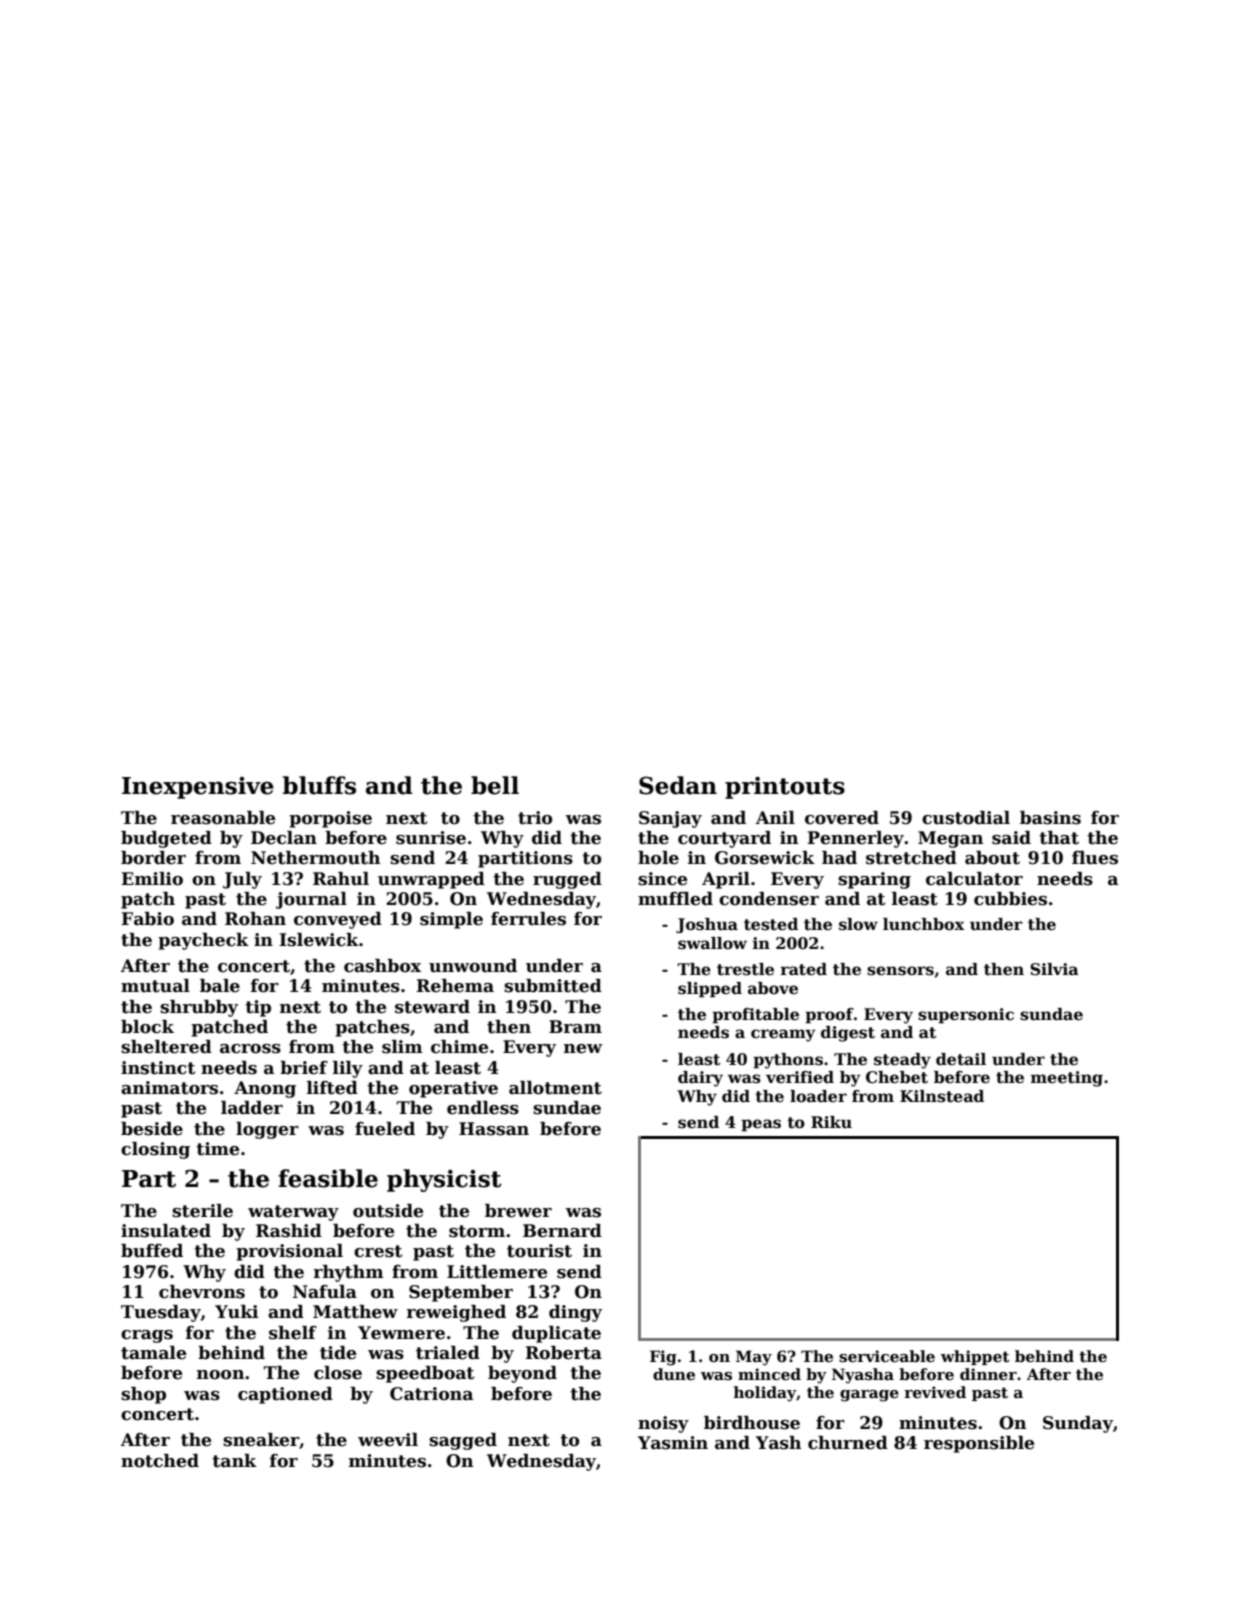  Describe the element at coordinates (785, 787) in the page. I see `printouts` at that location.
